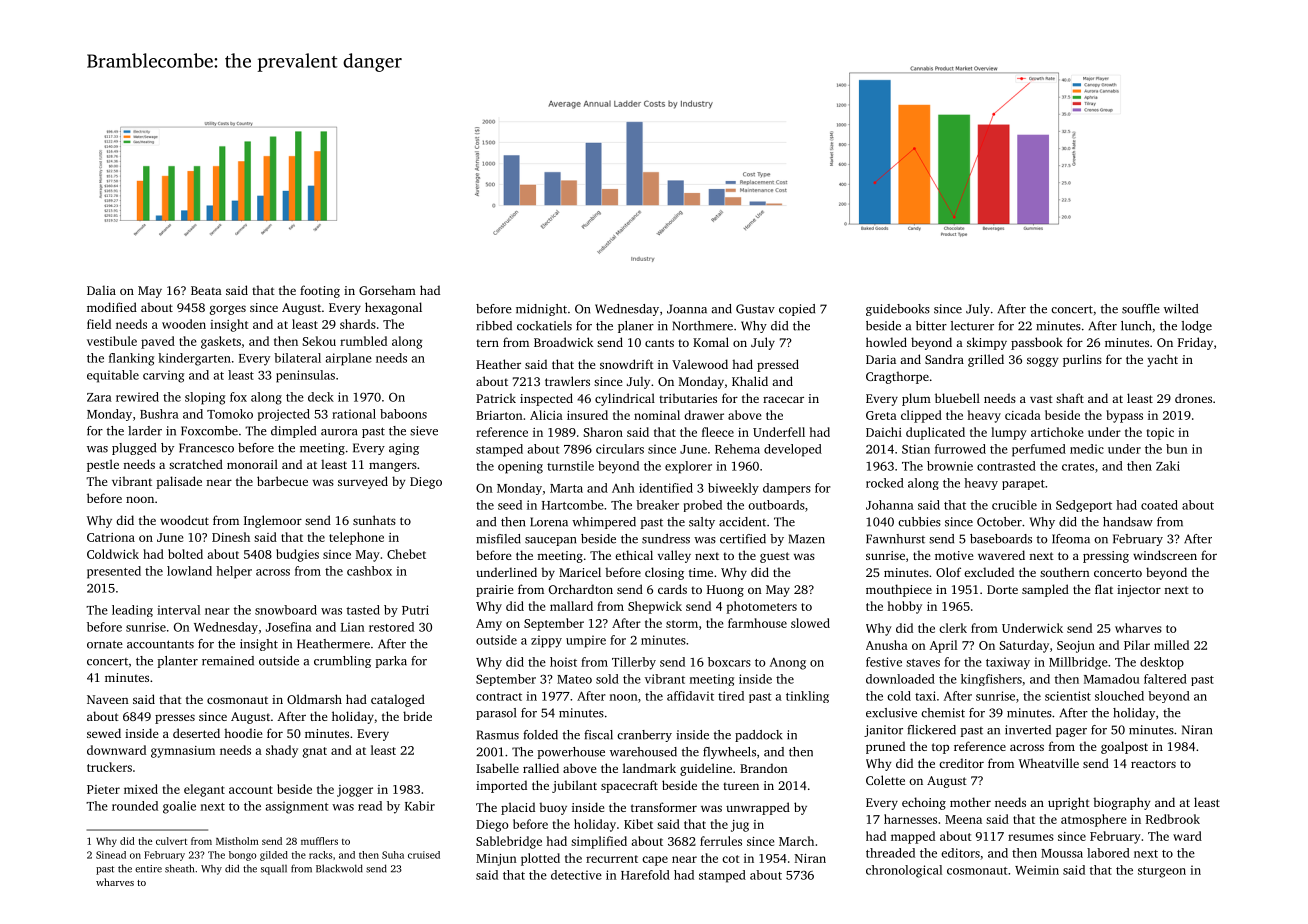  What do you see at coordinates (1159, 505) in the screenshot?
I see `coated` at bounding box center [1159, 505].
